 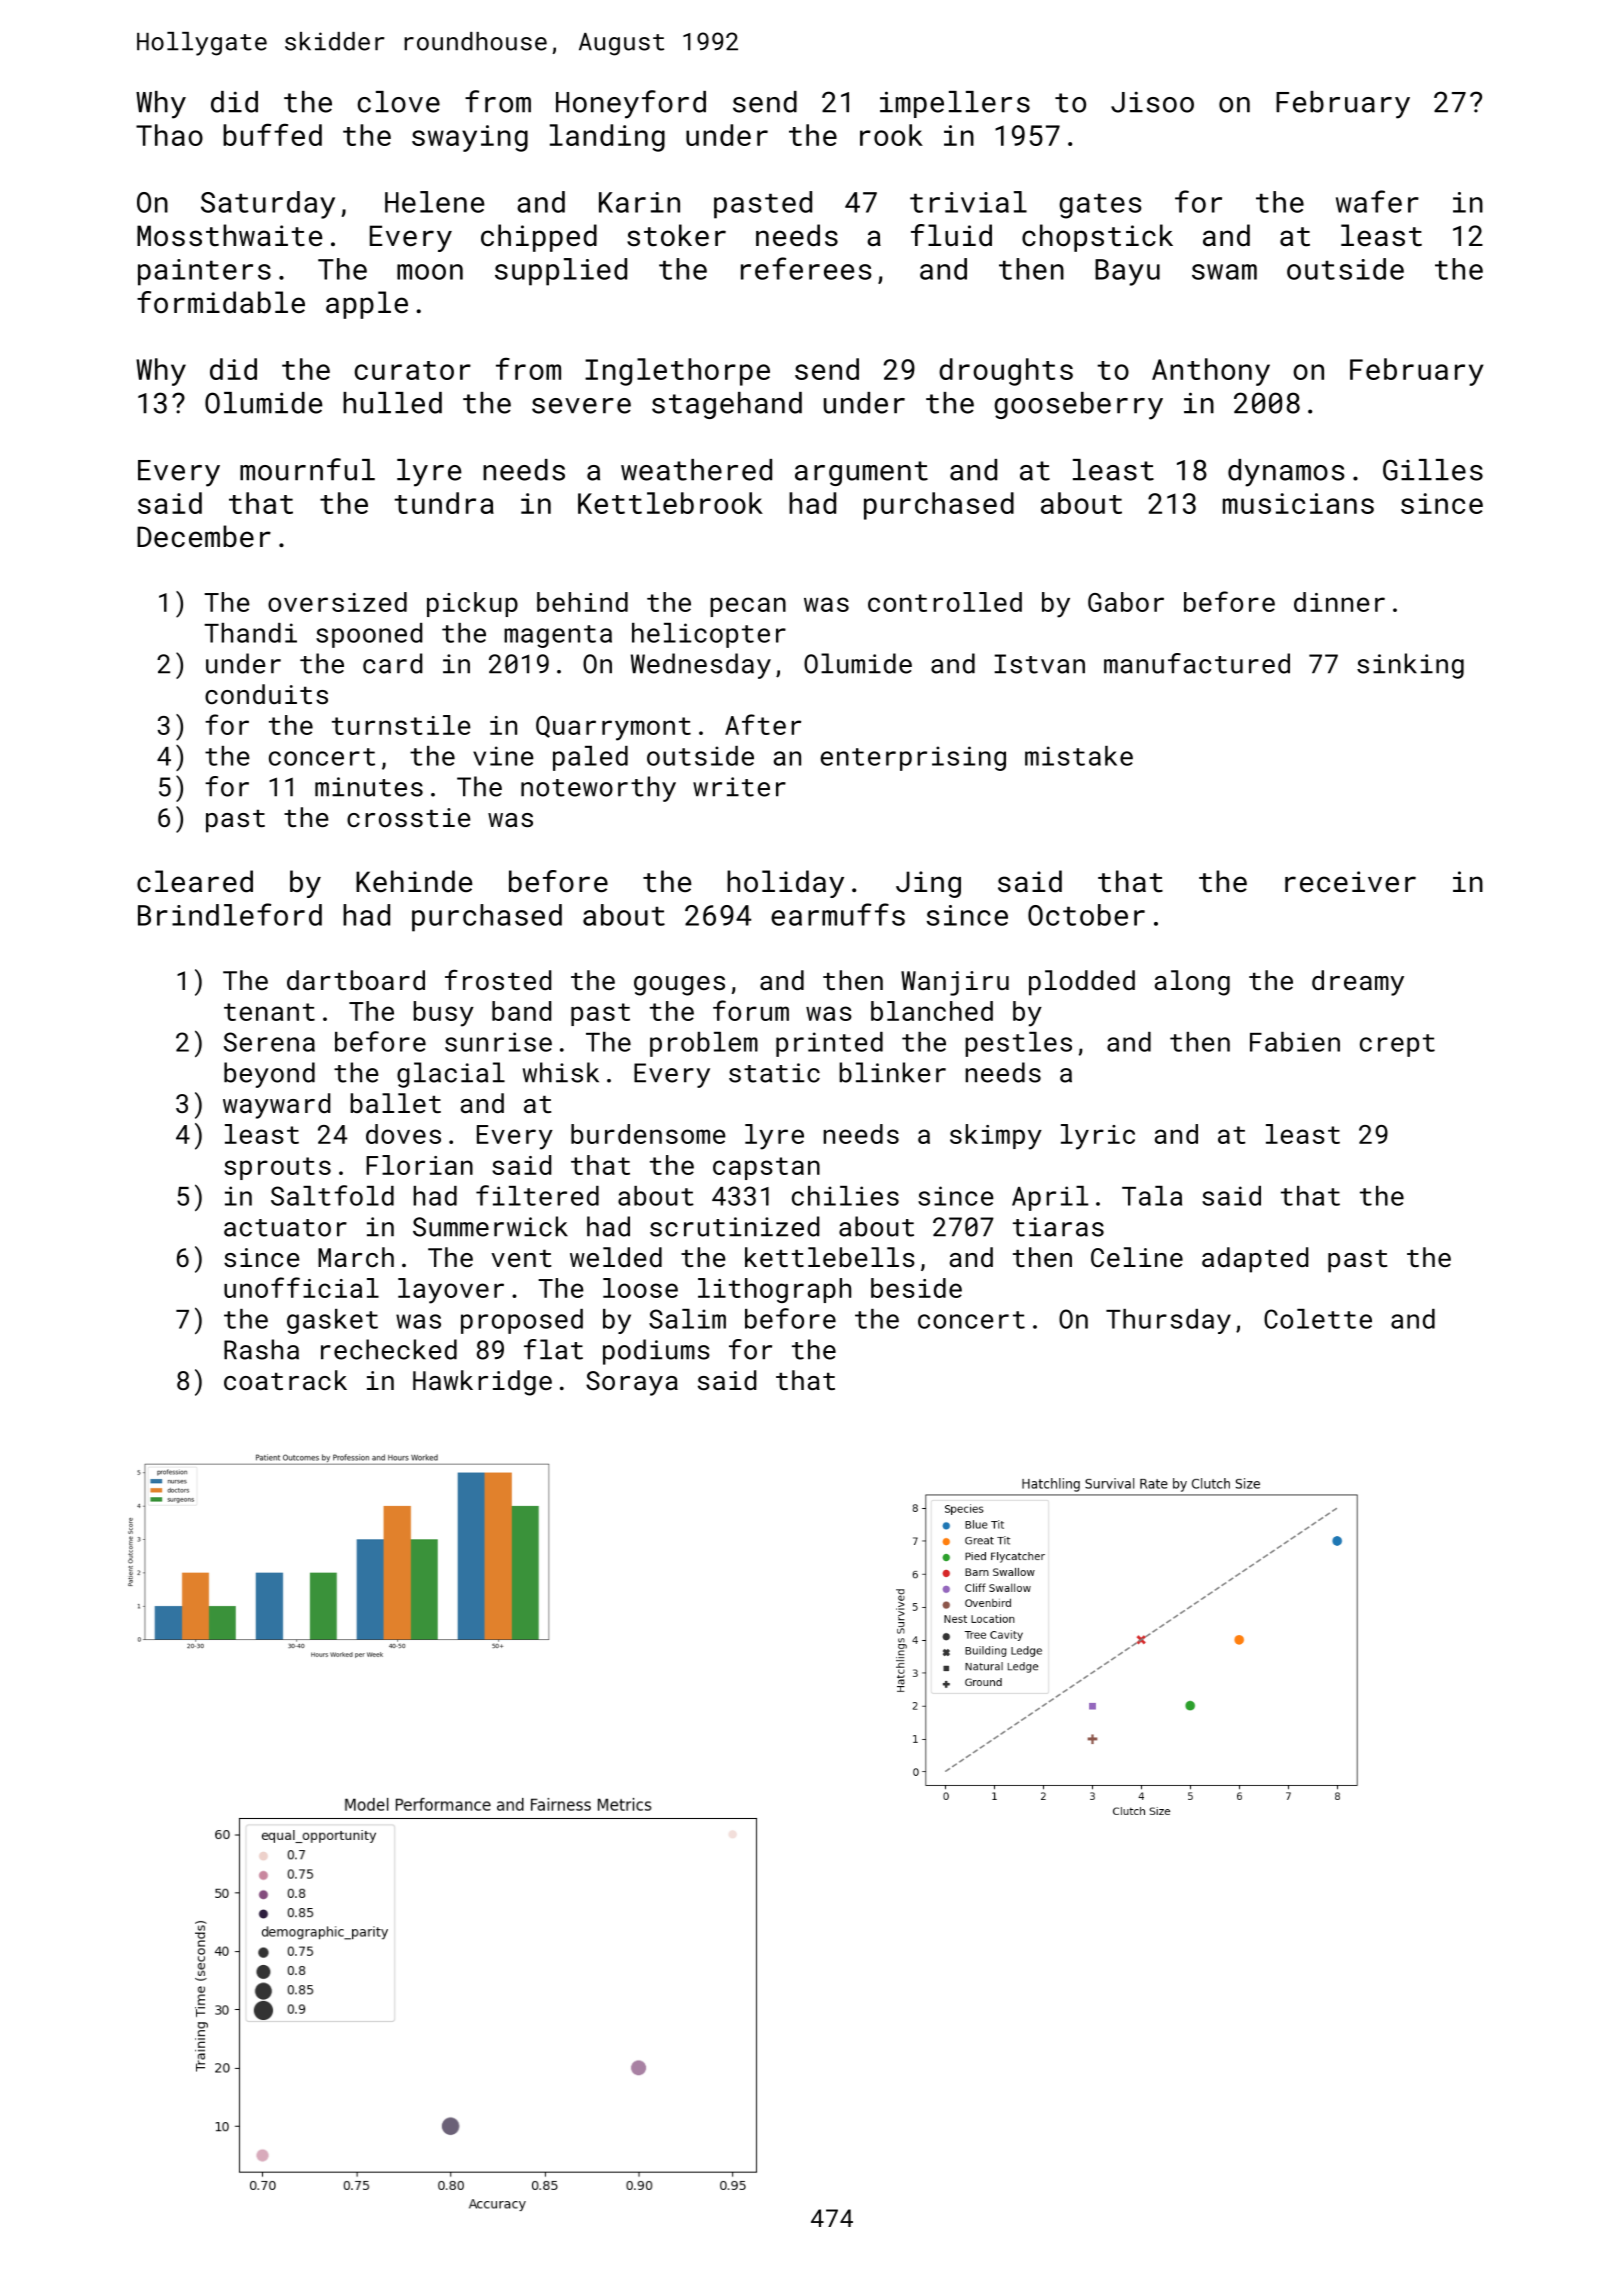 I want to click on Colette, so click(x=1318, y=1319).
